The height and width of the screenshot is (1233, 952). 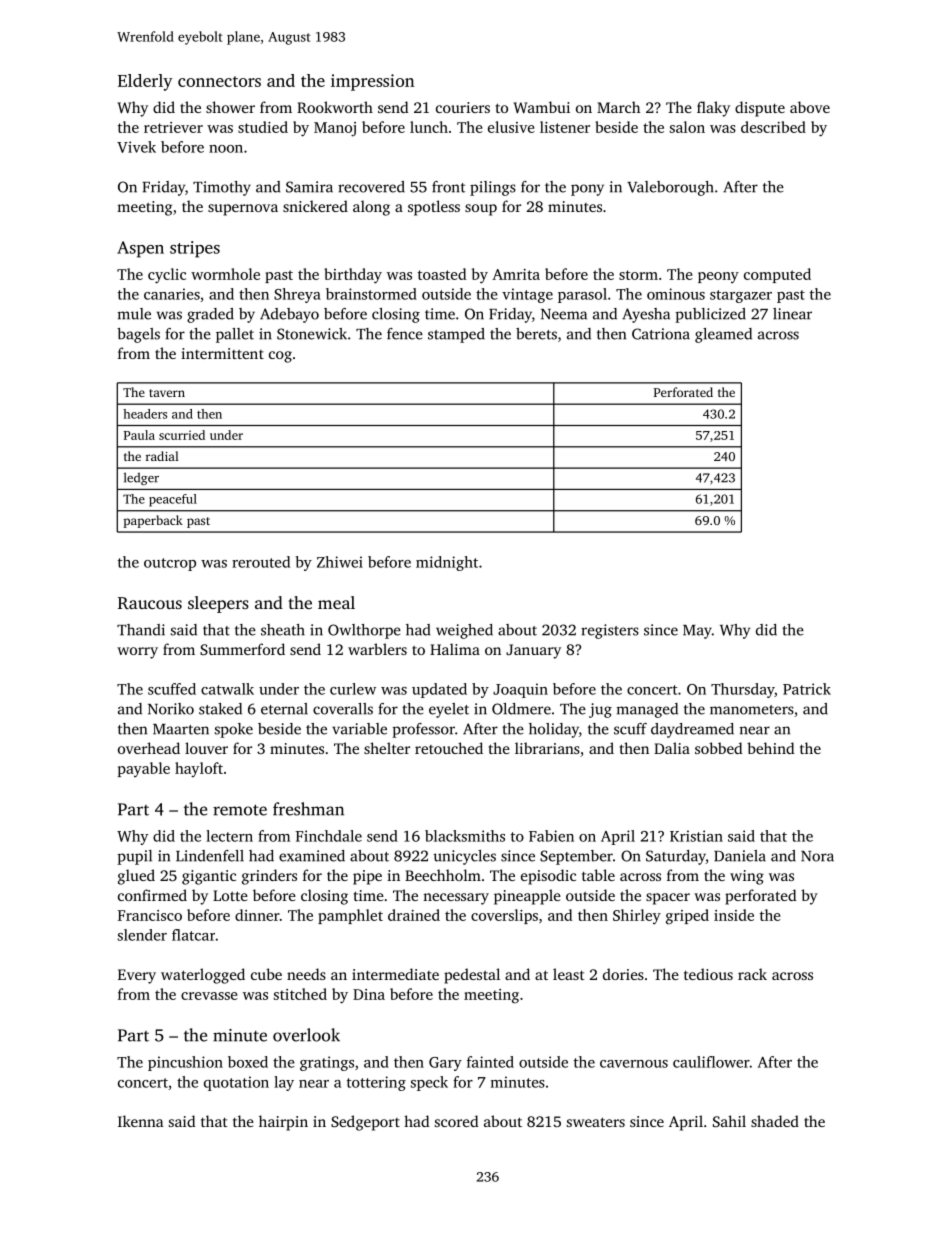 What do you see at coordinates (219, 81) in the screenshot?
I see `connectors` at bounding box center [219, 81].
